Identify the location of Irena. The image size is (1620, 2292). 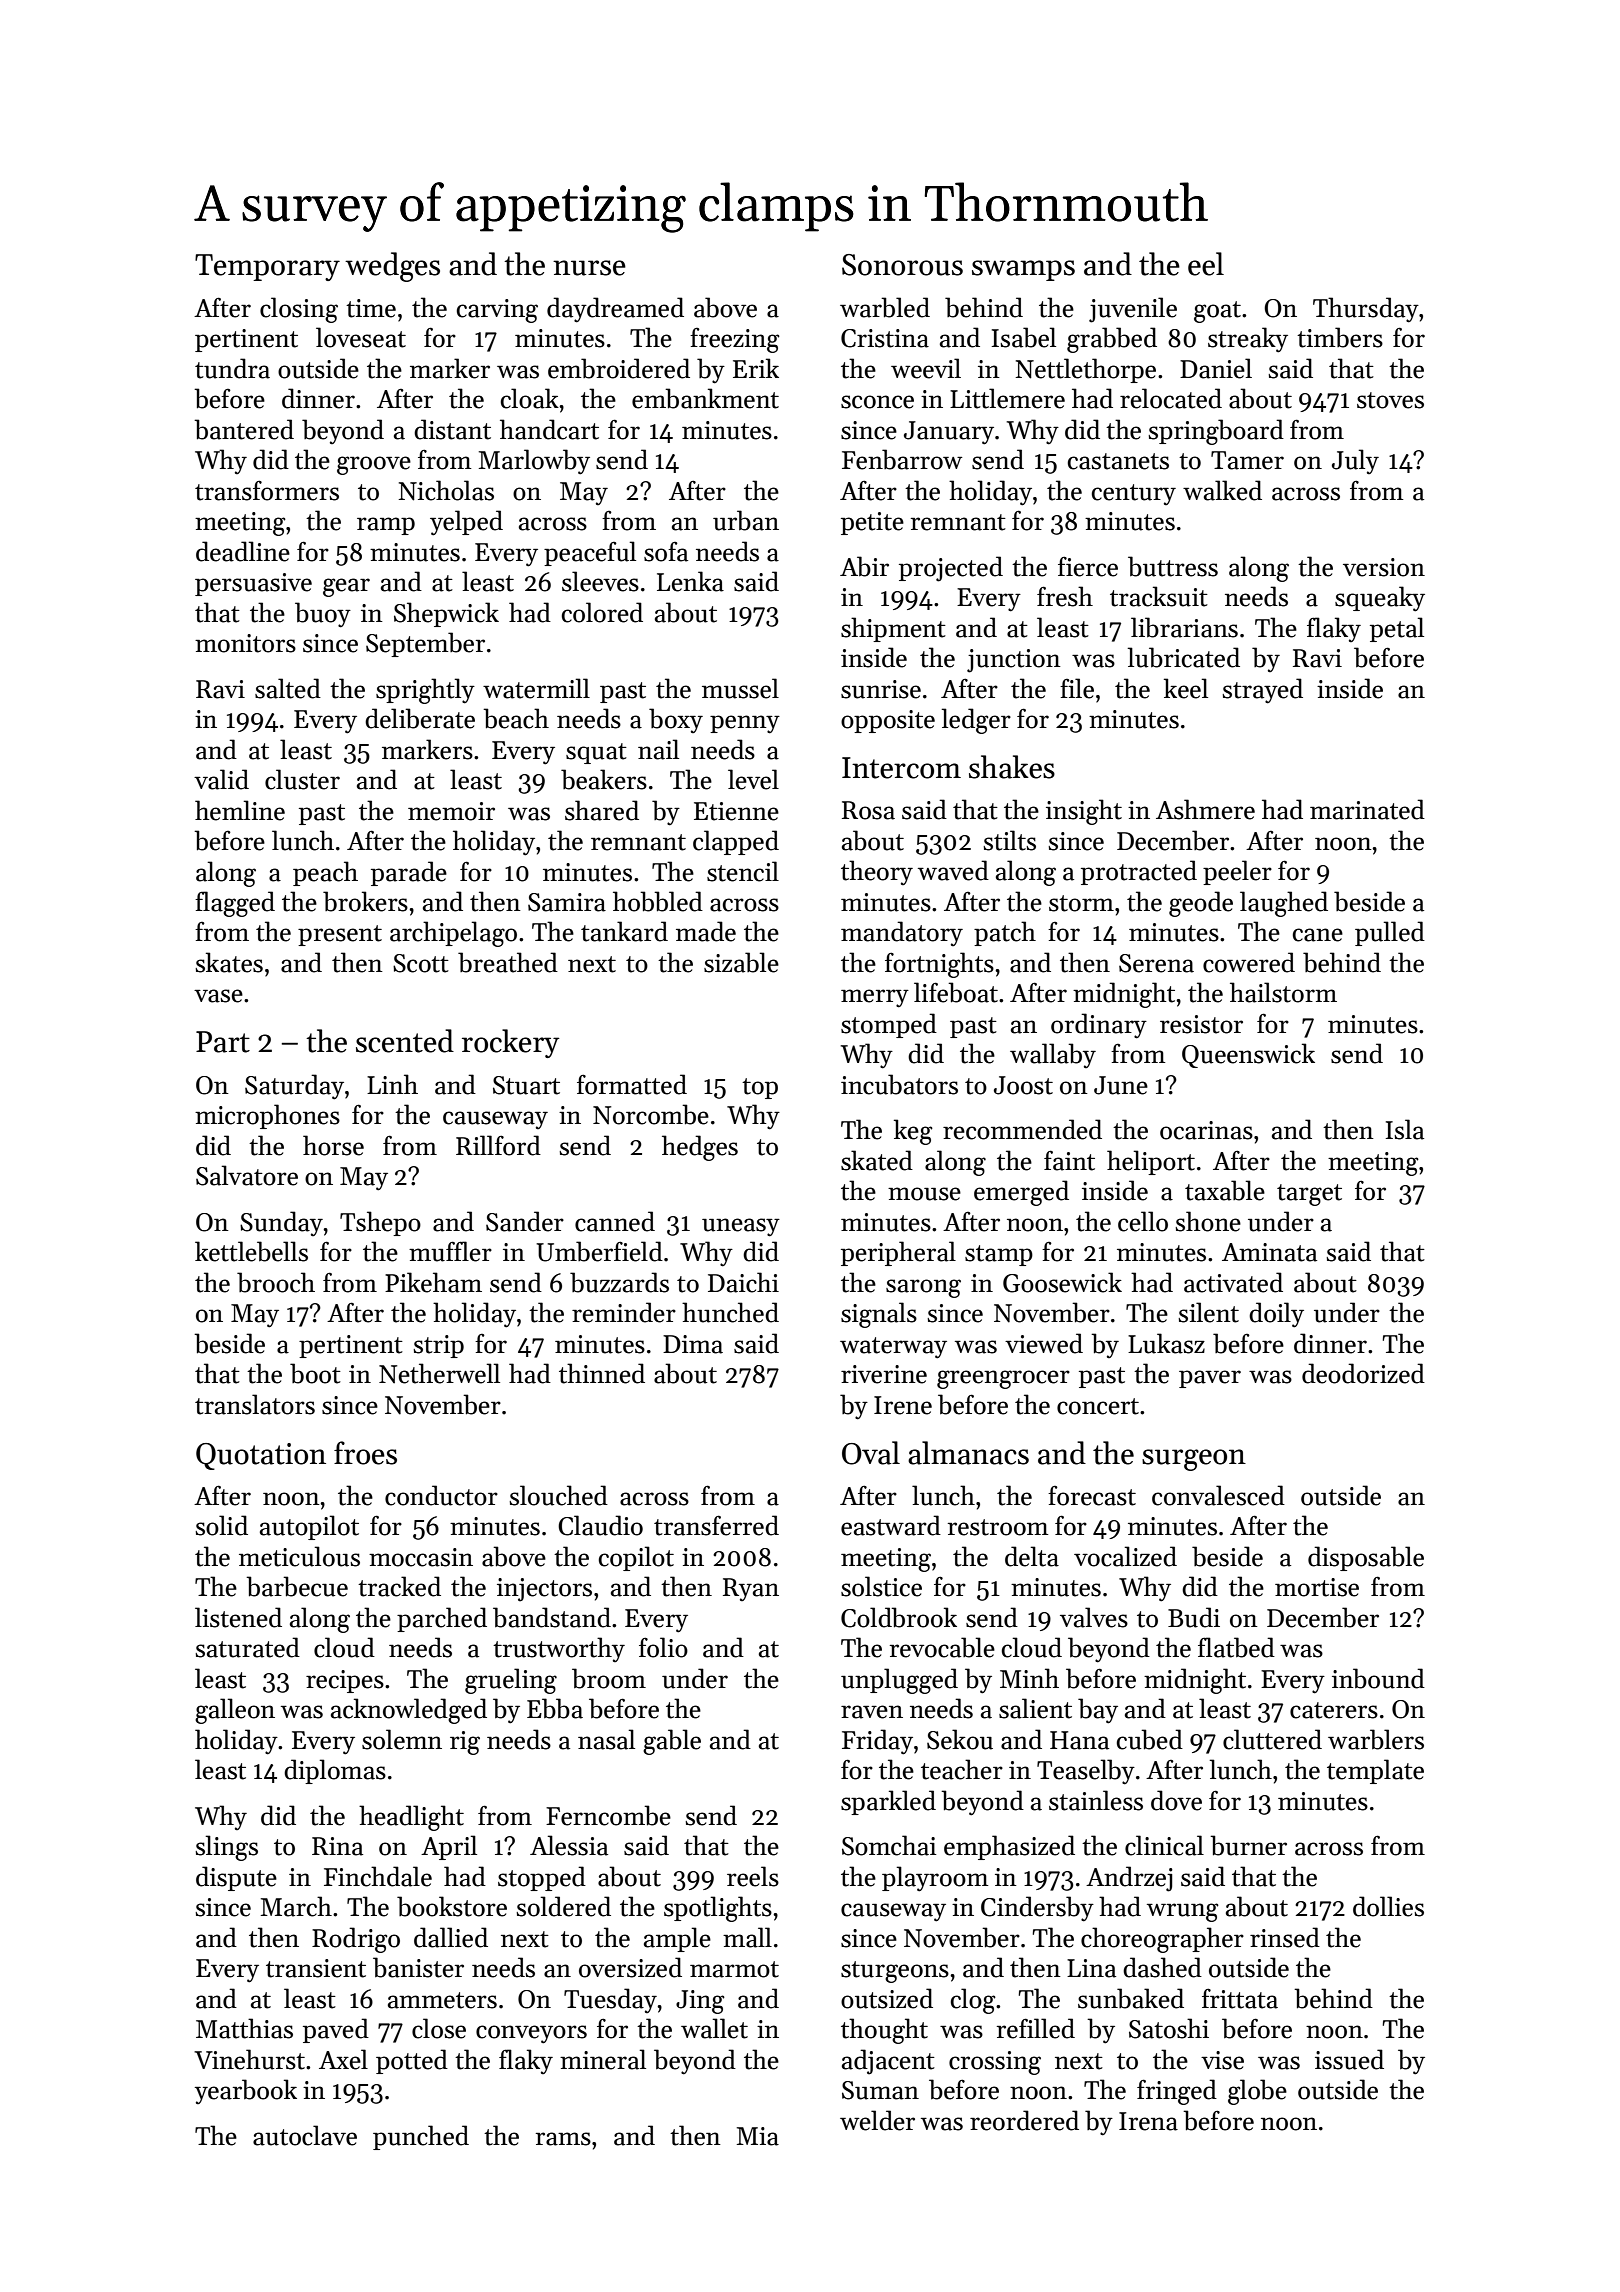
(1148, 2121).
